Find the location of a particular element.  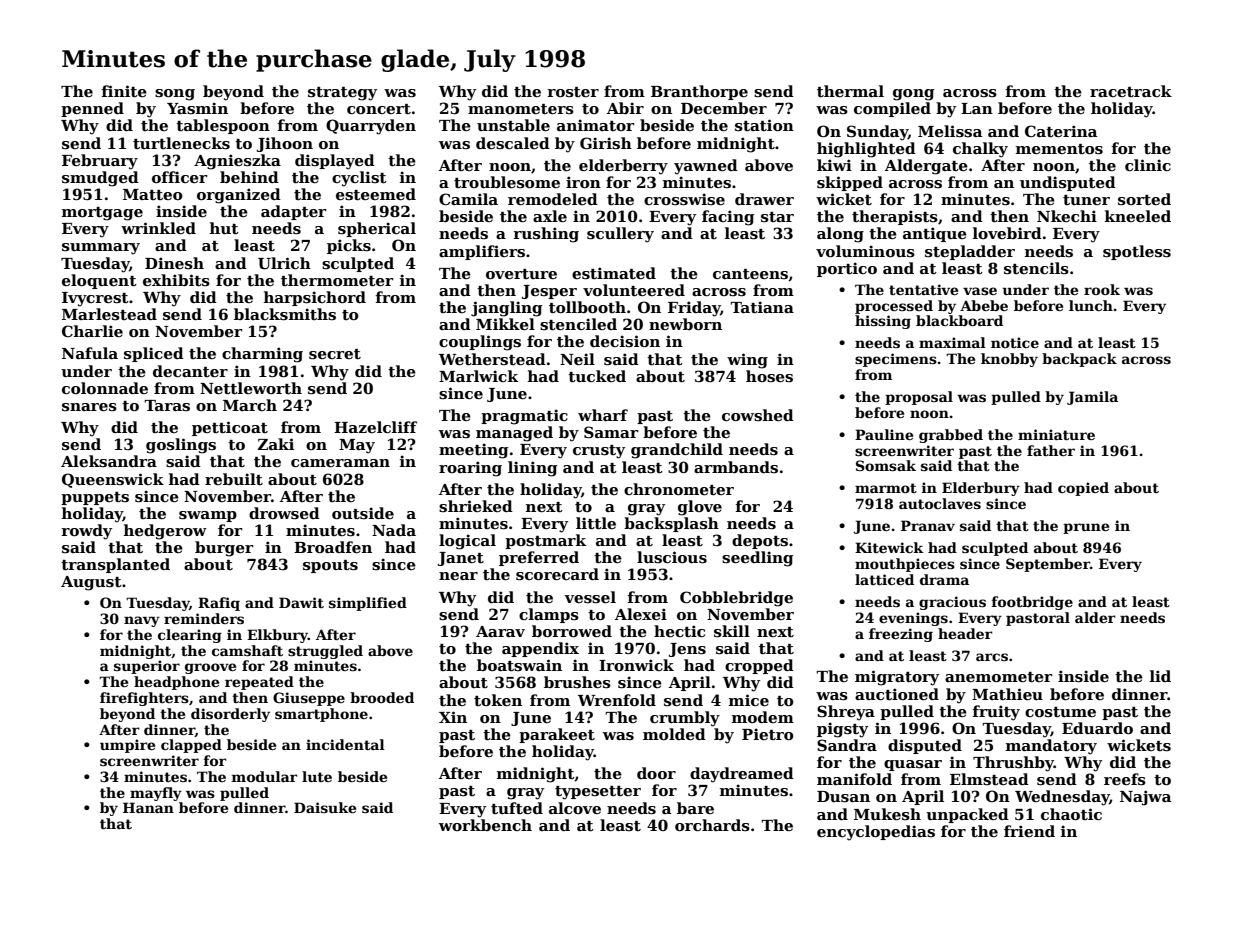

adapter is located at coordinates (294, 212).
